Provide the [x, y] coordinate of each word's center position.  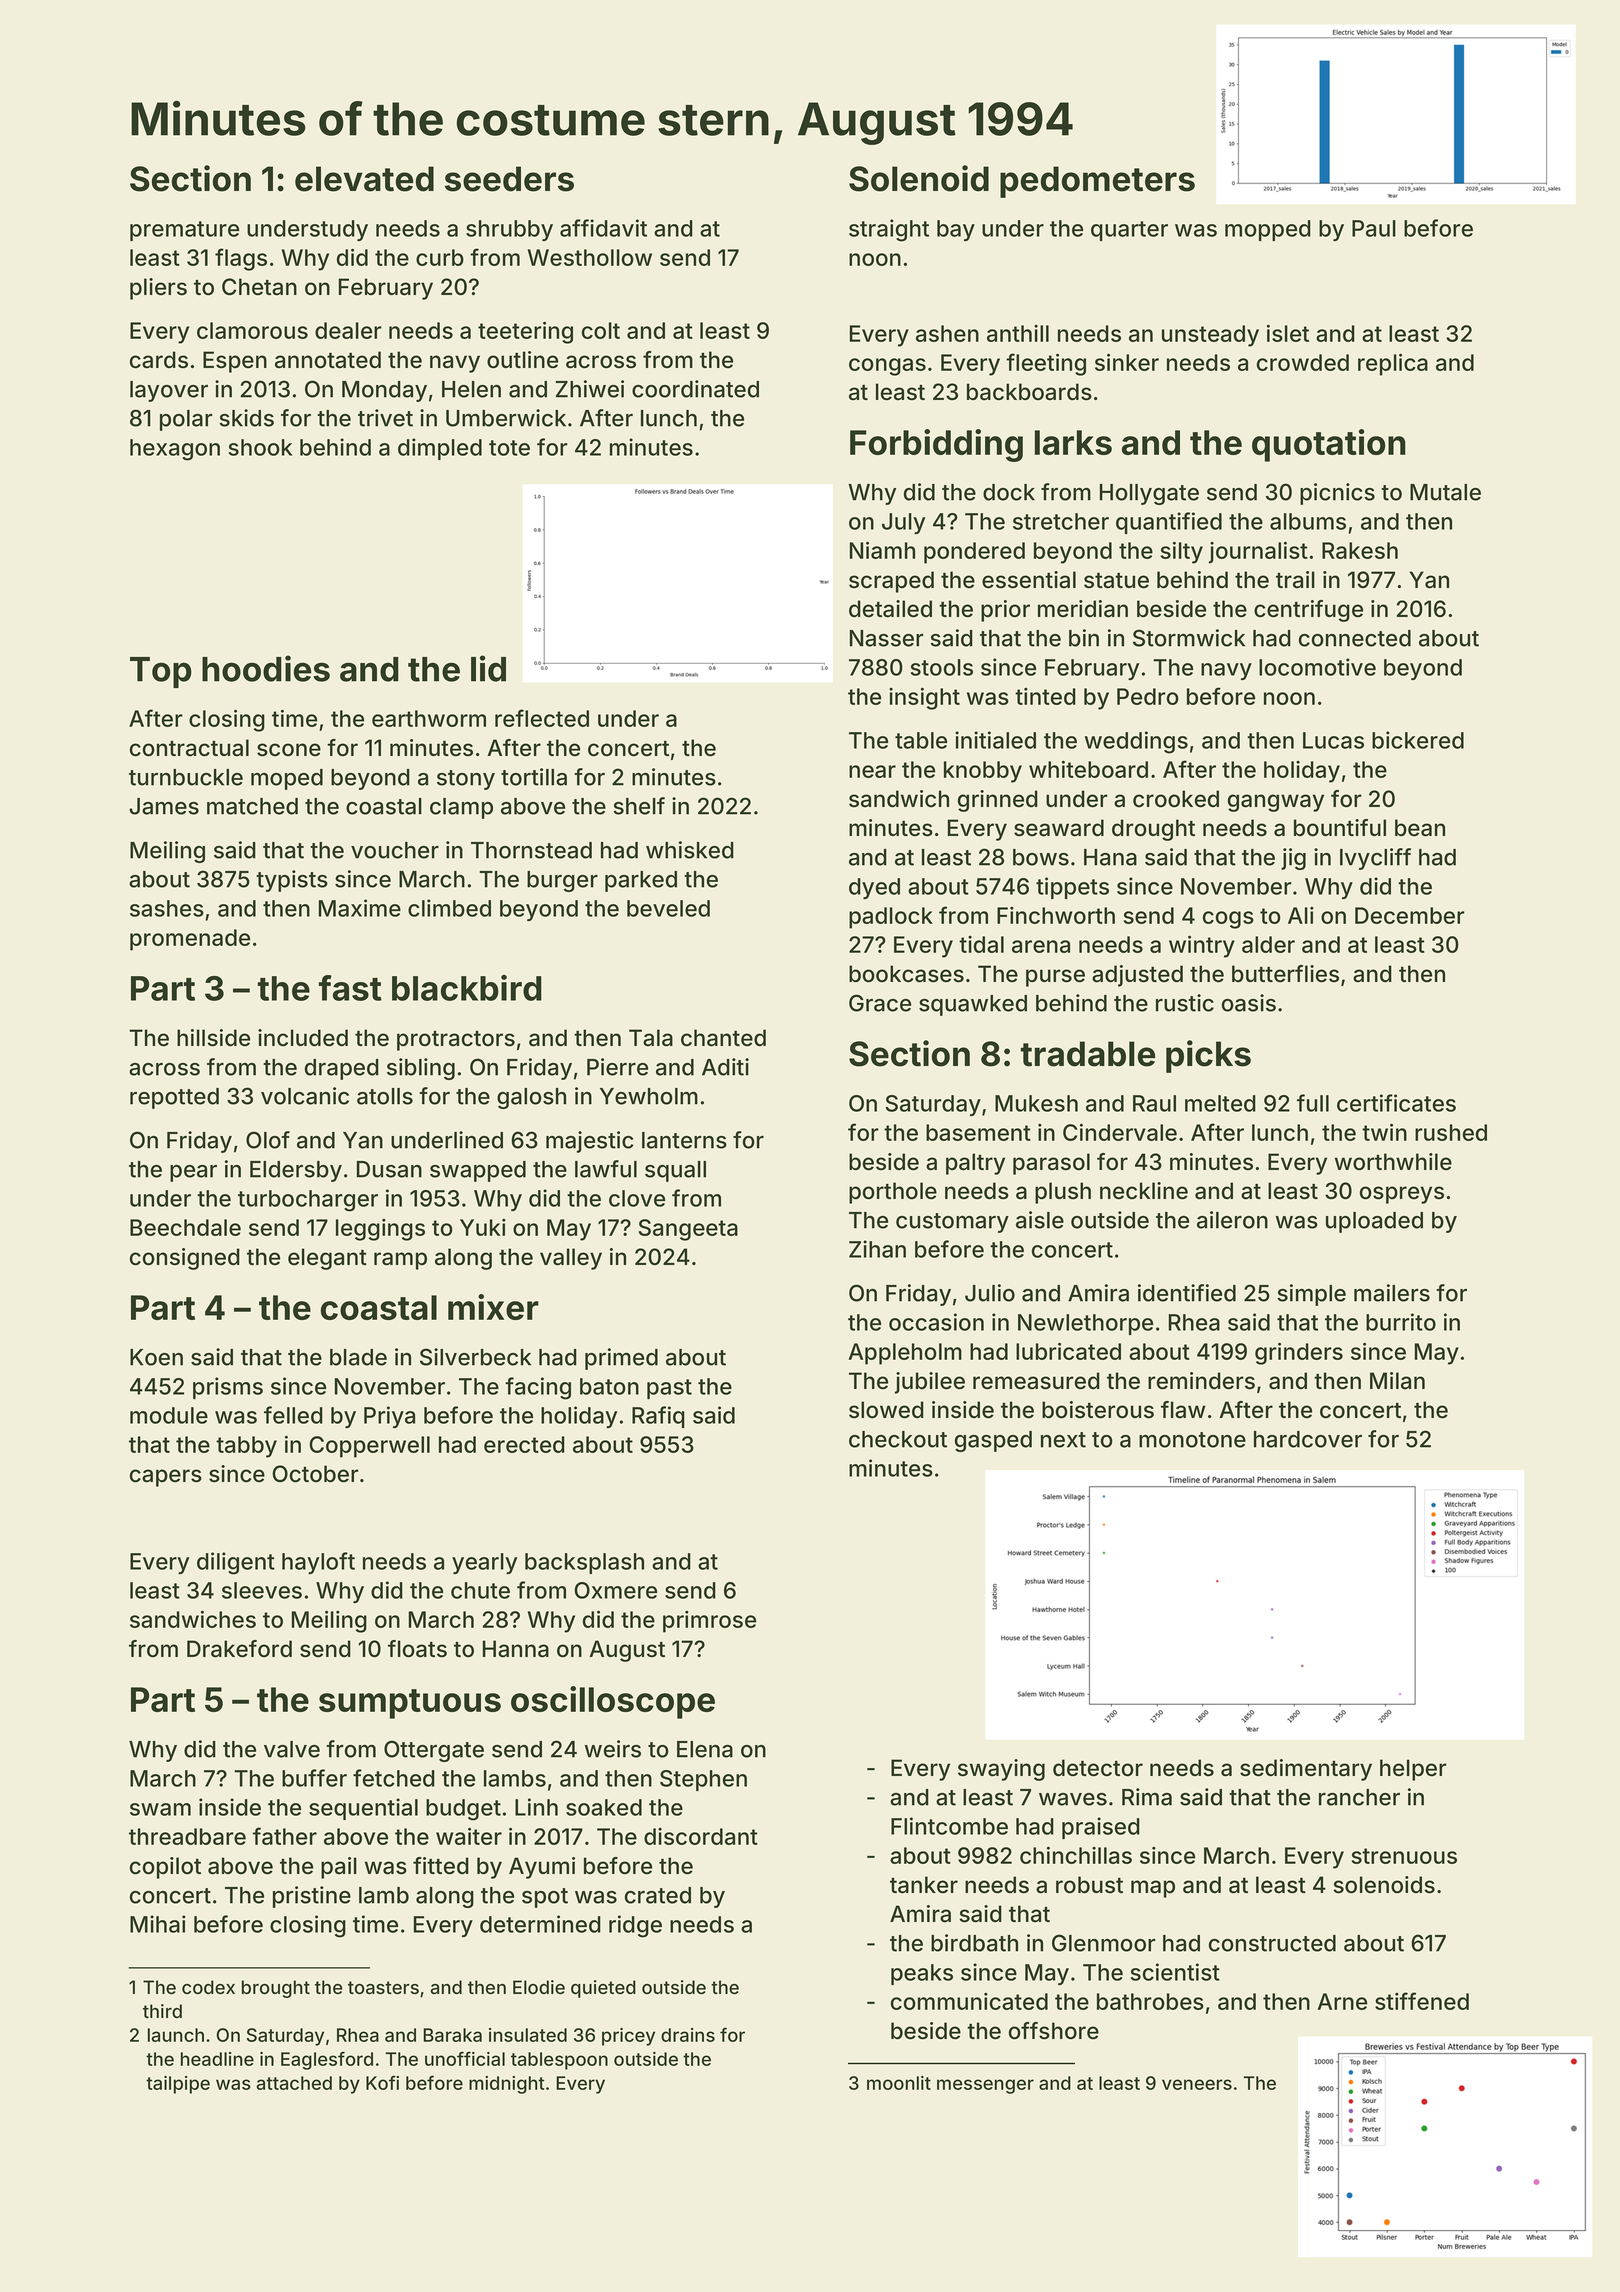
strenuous [1404, 1856]
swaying [1001, 1770]
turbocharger [308, 1201]
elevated [364, 179]
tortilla [534, 777]
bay [956, 230]
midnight [507, 2085]
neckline [1144, 1191]
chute [480, 1590]
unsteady [1210, 336]
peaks [922, 1974]
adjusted [1137, 976]
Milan [1397, 1381]
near [872, 771]
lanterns [684, 1140]
